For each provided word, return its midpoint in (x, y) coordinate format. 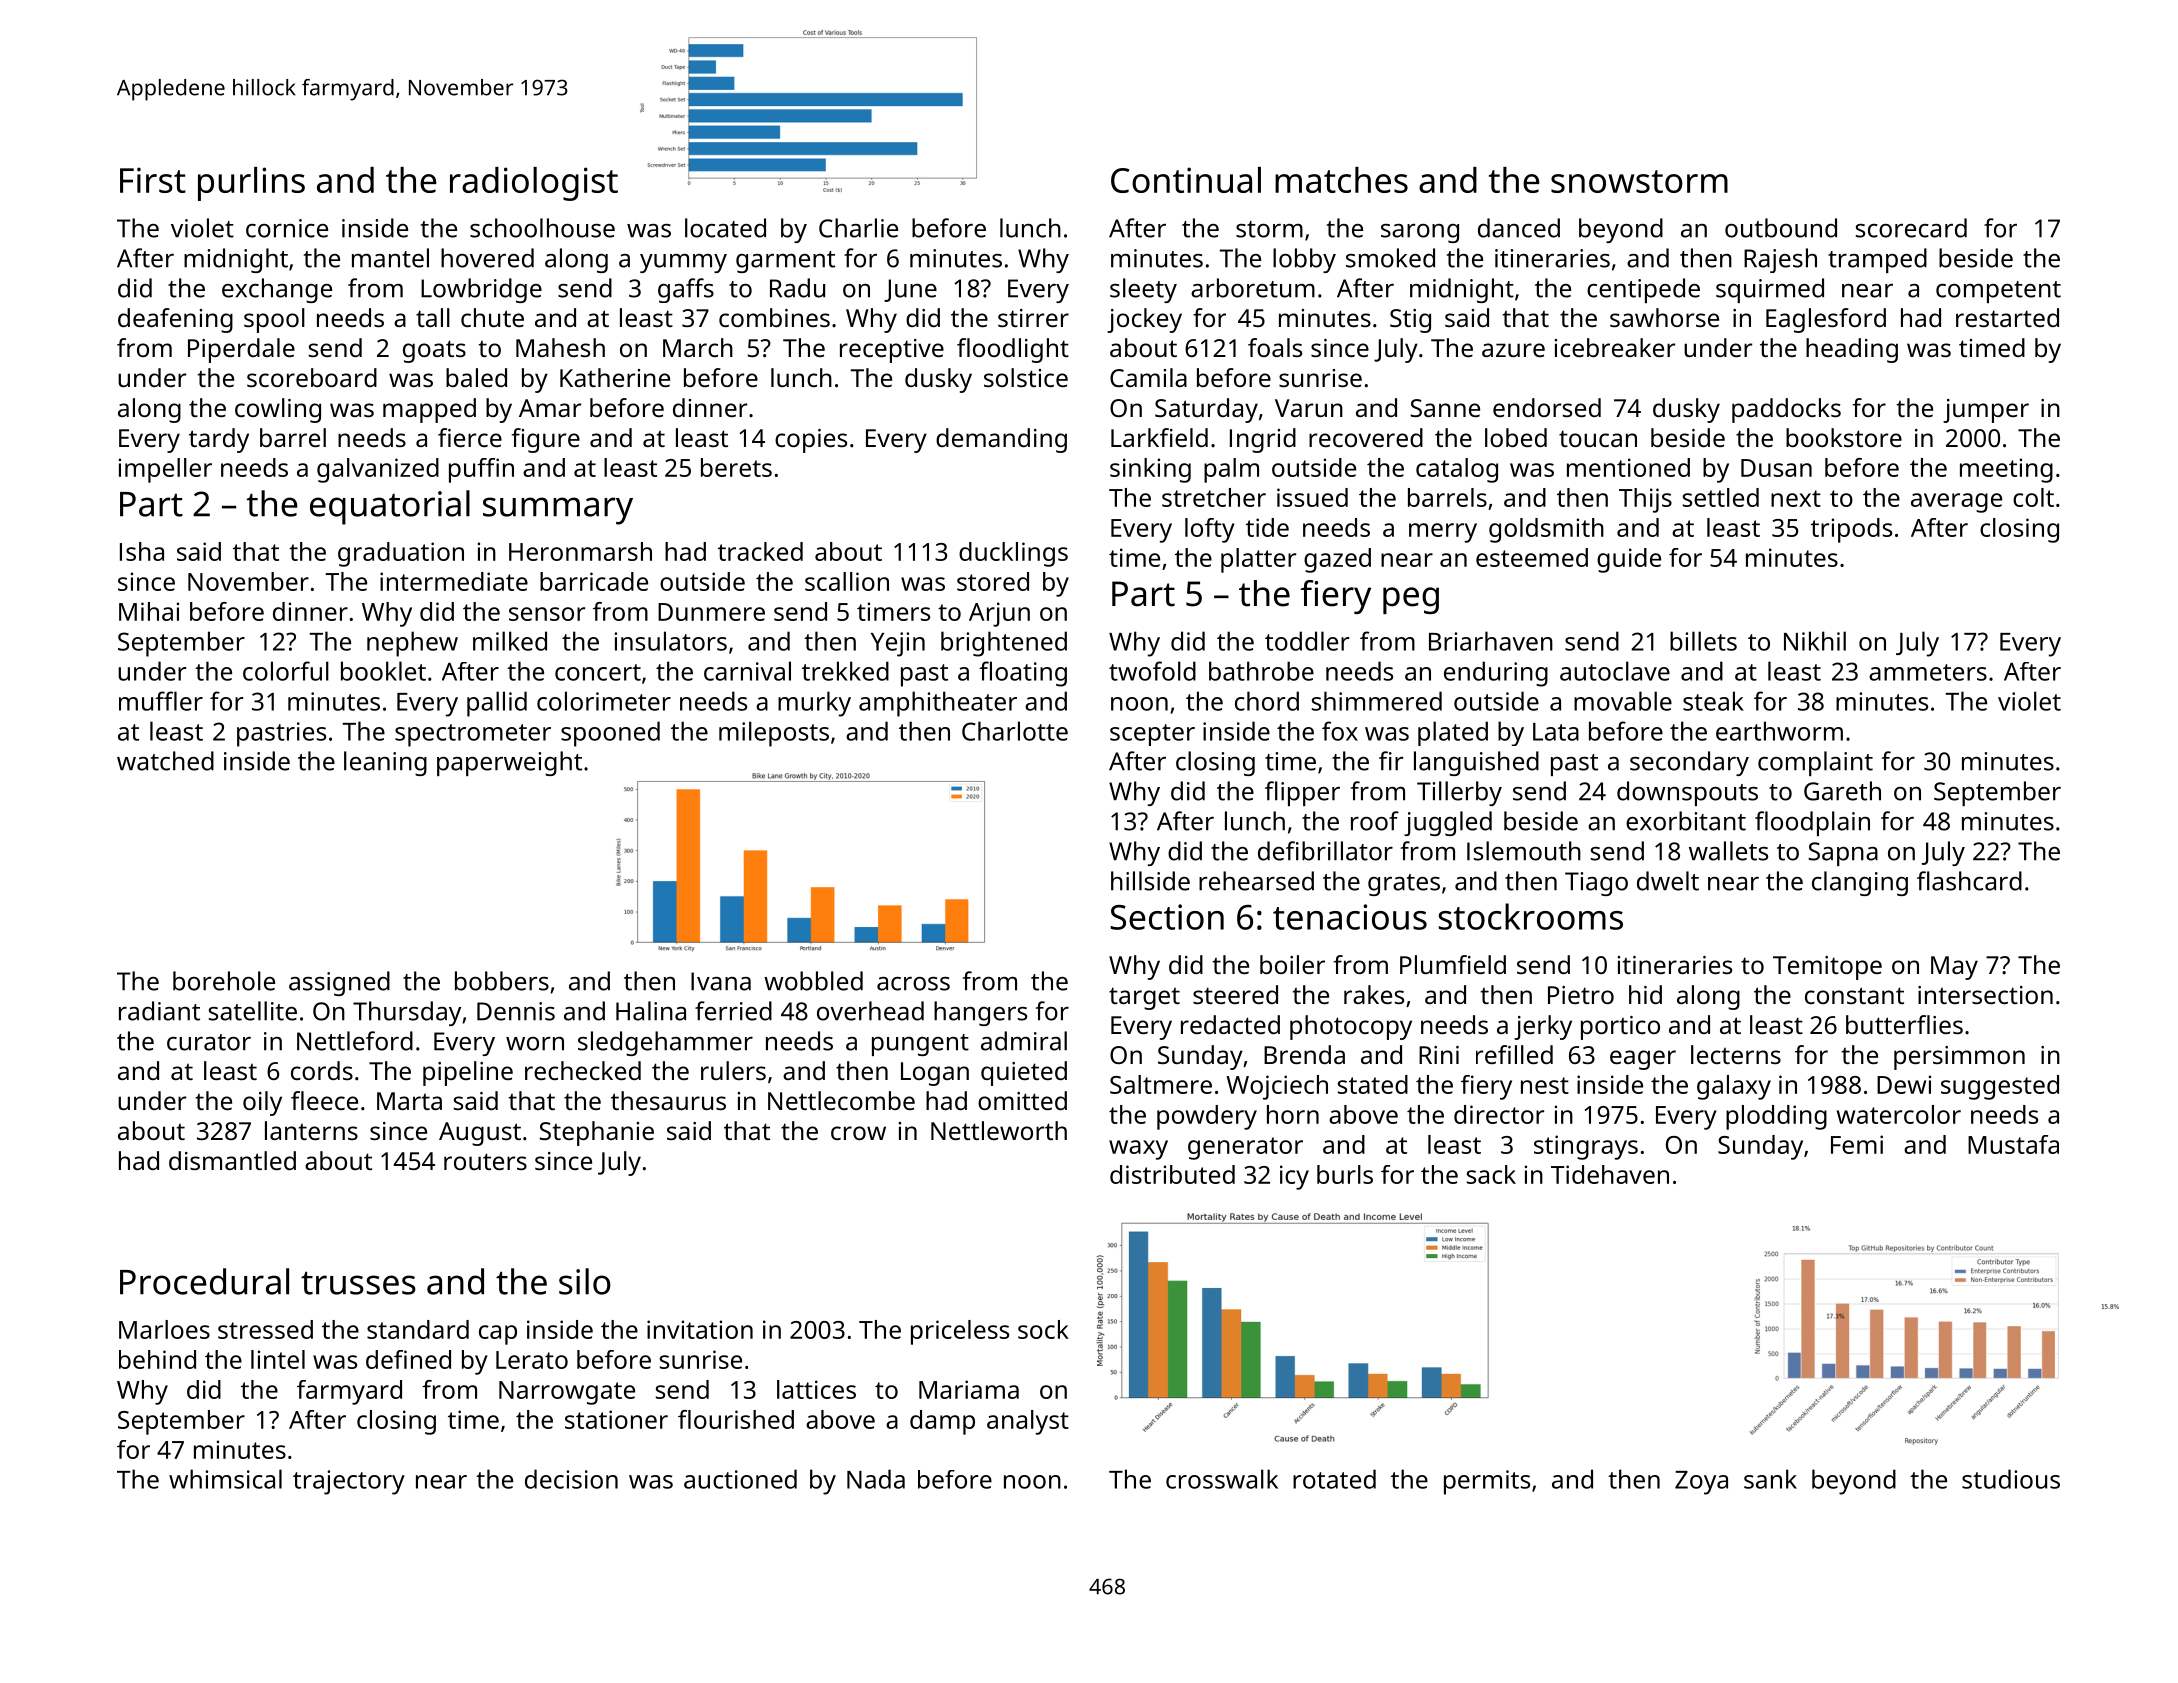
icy (1294, 1177)
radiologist (534, 184)
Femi (1857, 1144)
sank (1770, 1479)
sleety (1143, 290)
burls (1345, 1174)
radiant (159, 1011)
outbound (1781, 228)
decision (571, 1479)
